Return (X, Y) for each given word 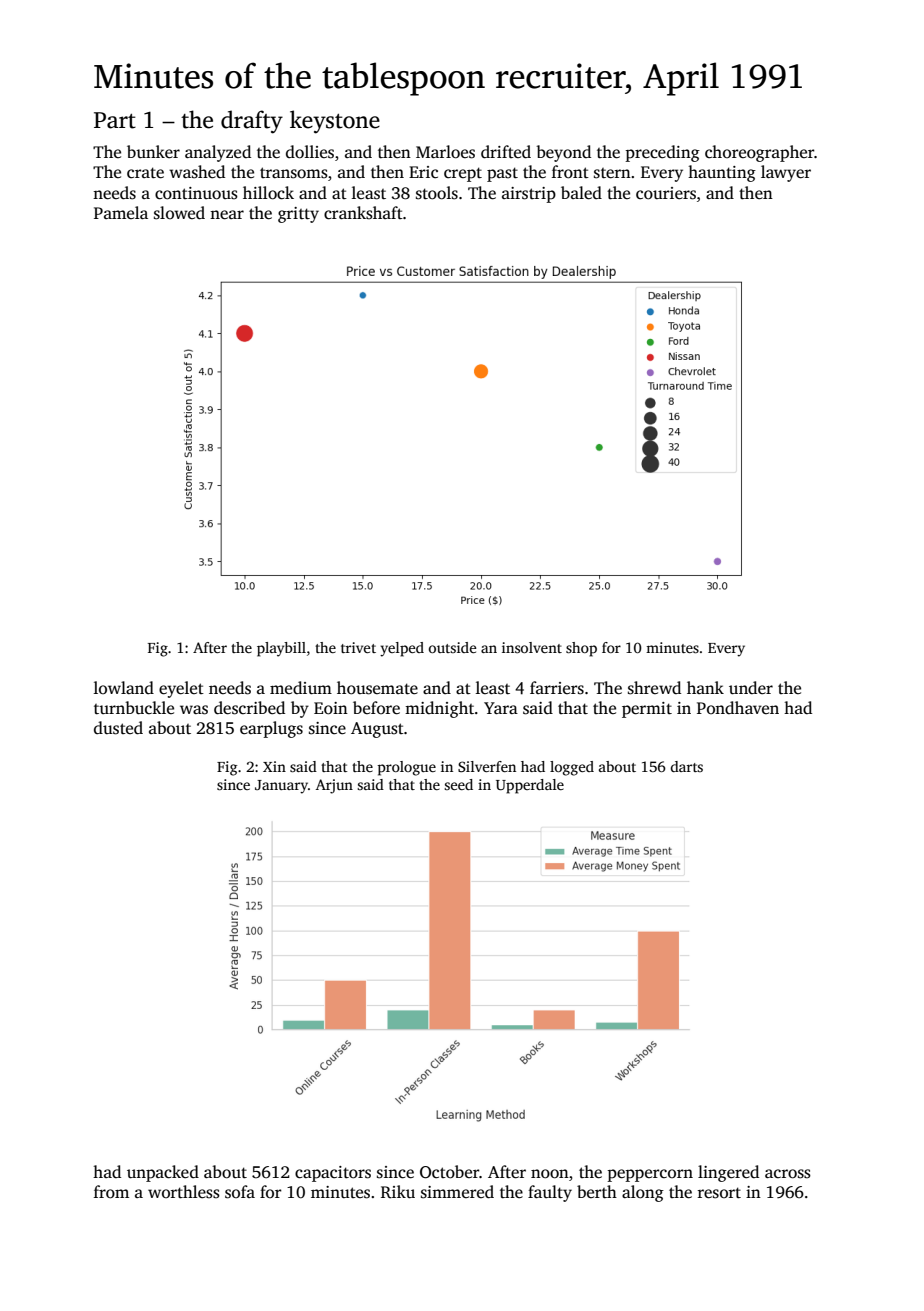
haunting (722, 173)
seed (458, 784)
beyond (563, 153)
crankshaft (363, 213)
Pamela (121, 212)
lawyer (786, 173)
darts (687, 766)
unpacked (163, 1173)
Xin (274, 766)
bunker (153, 152)
